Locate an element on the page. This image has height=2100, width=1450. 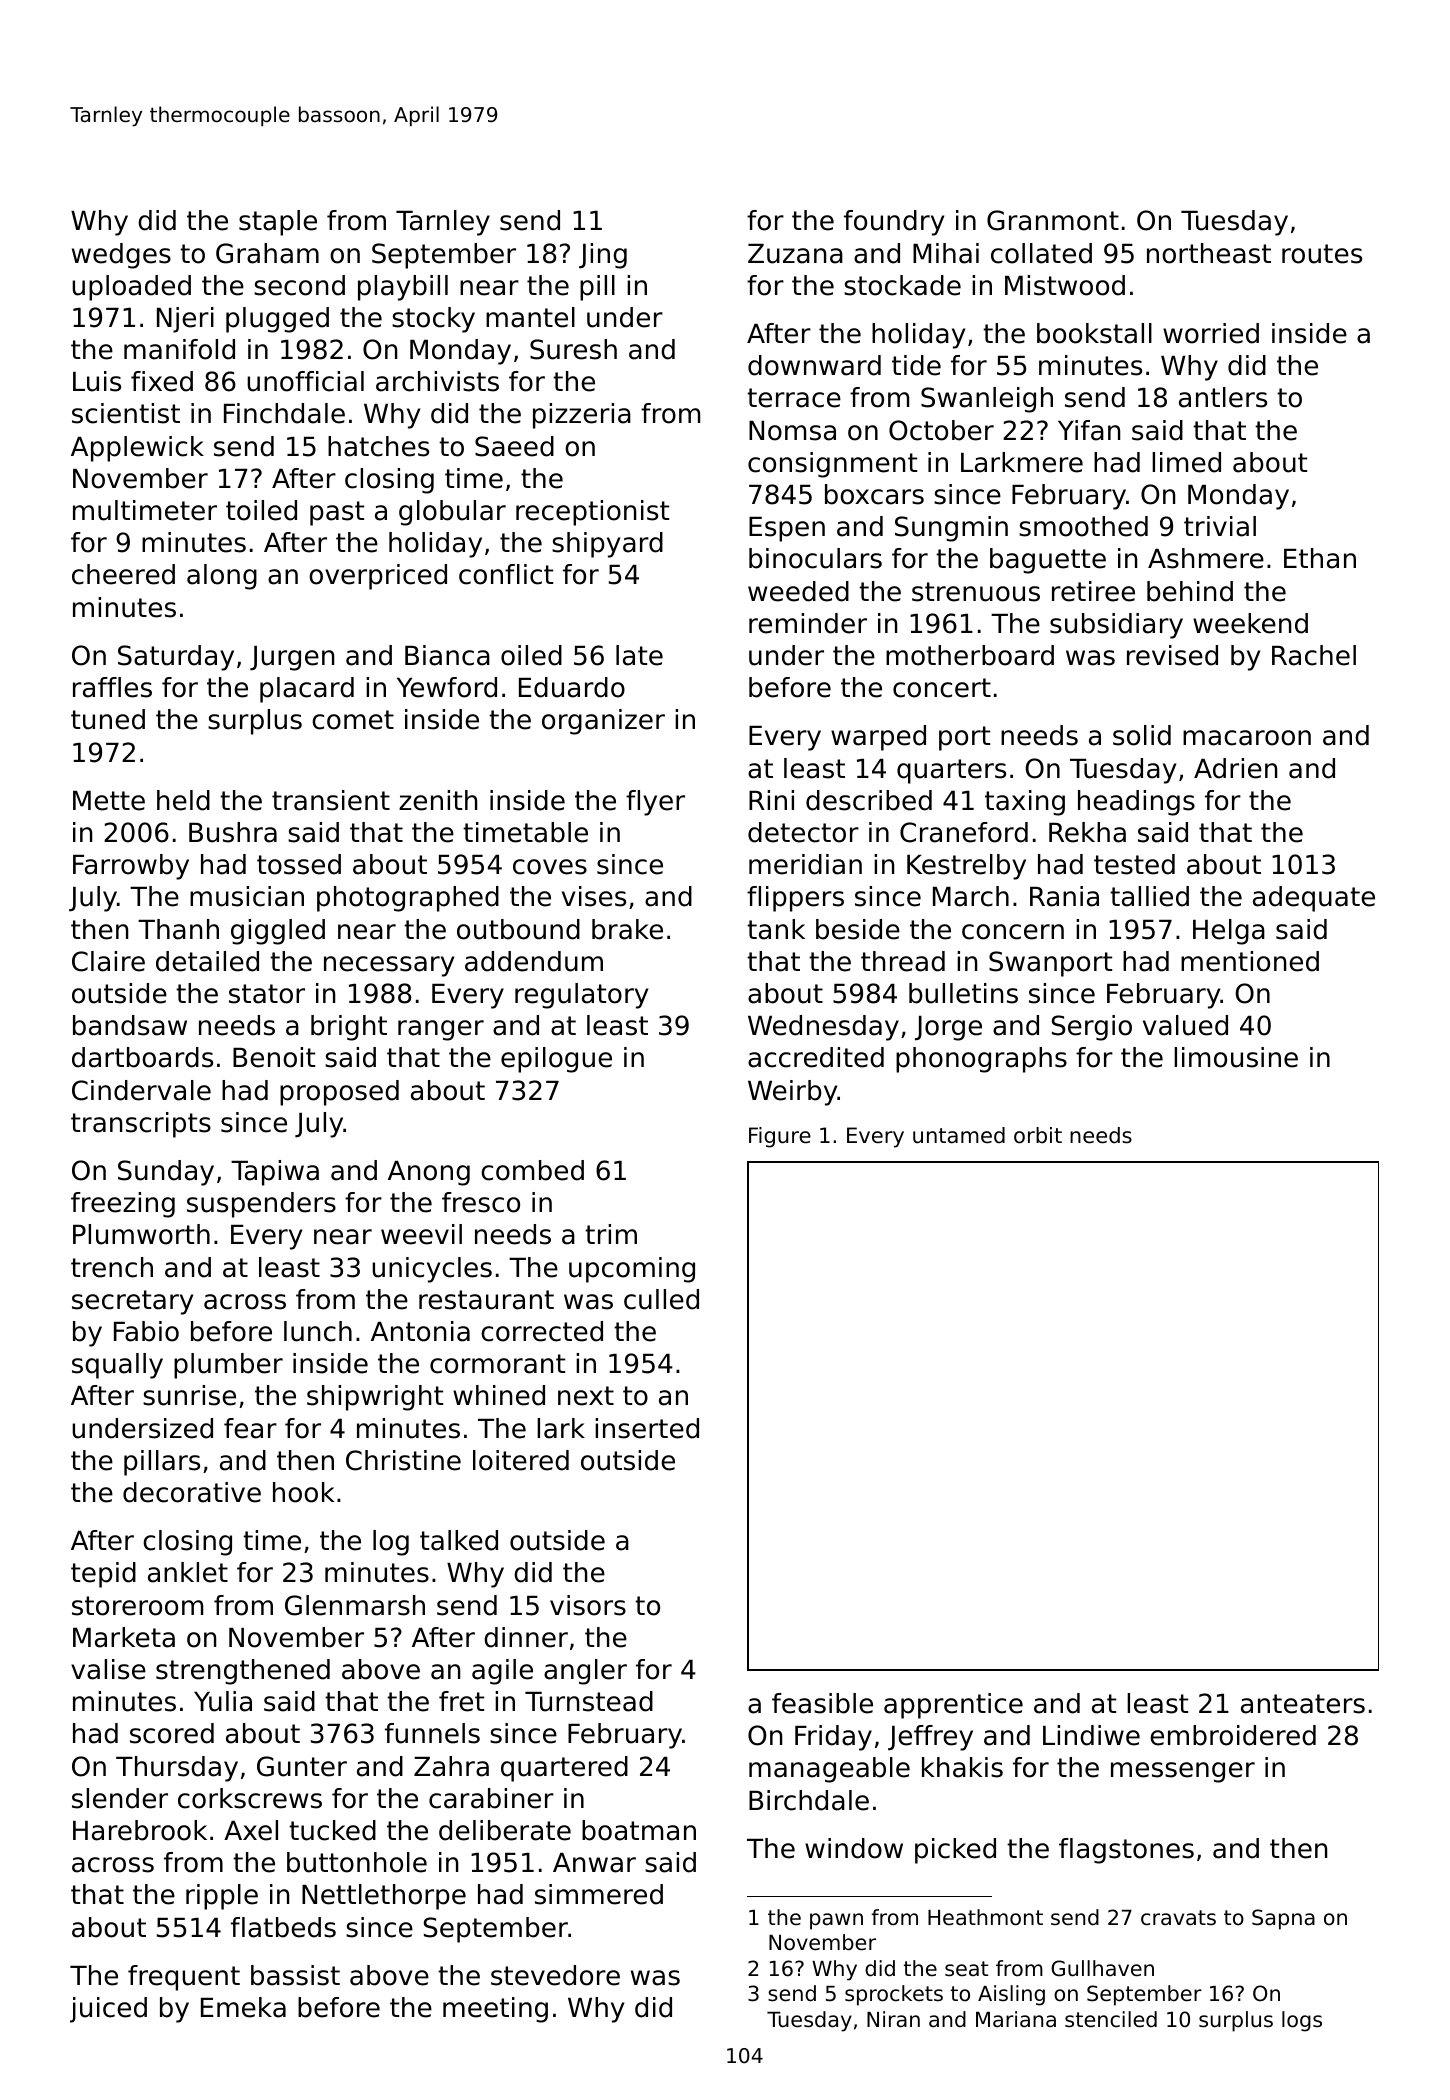
wedges is located at coordinates (121, 256).
